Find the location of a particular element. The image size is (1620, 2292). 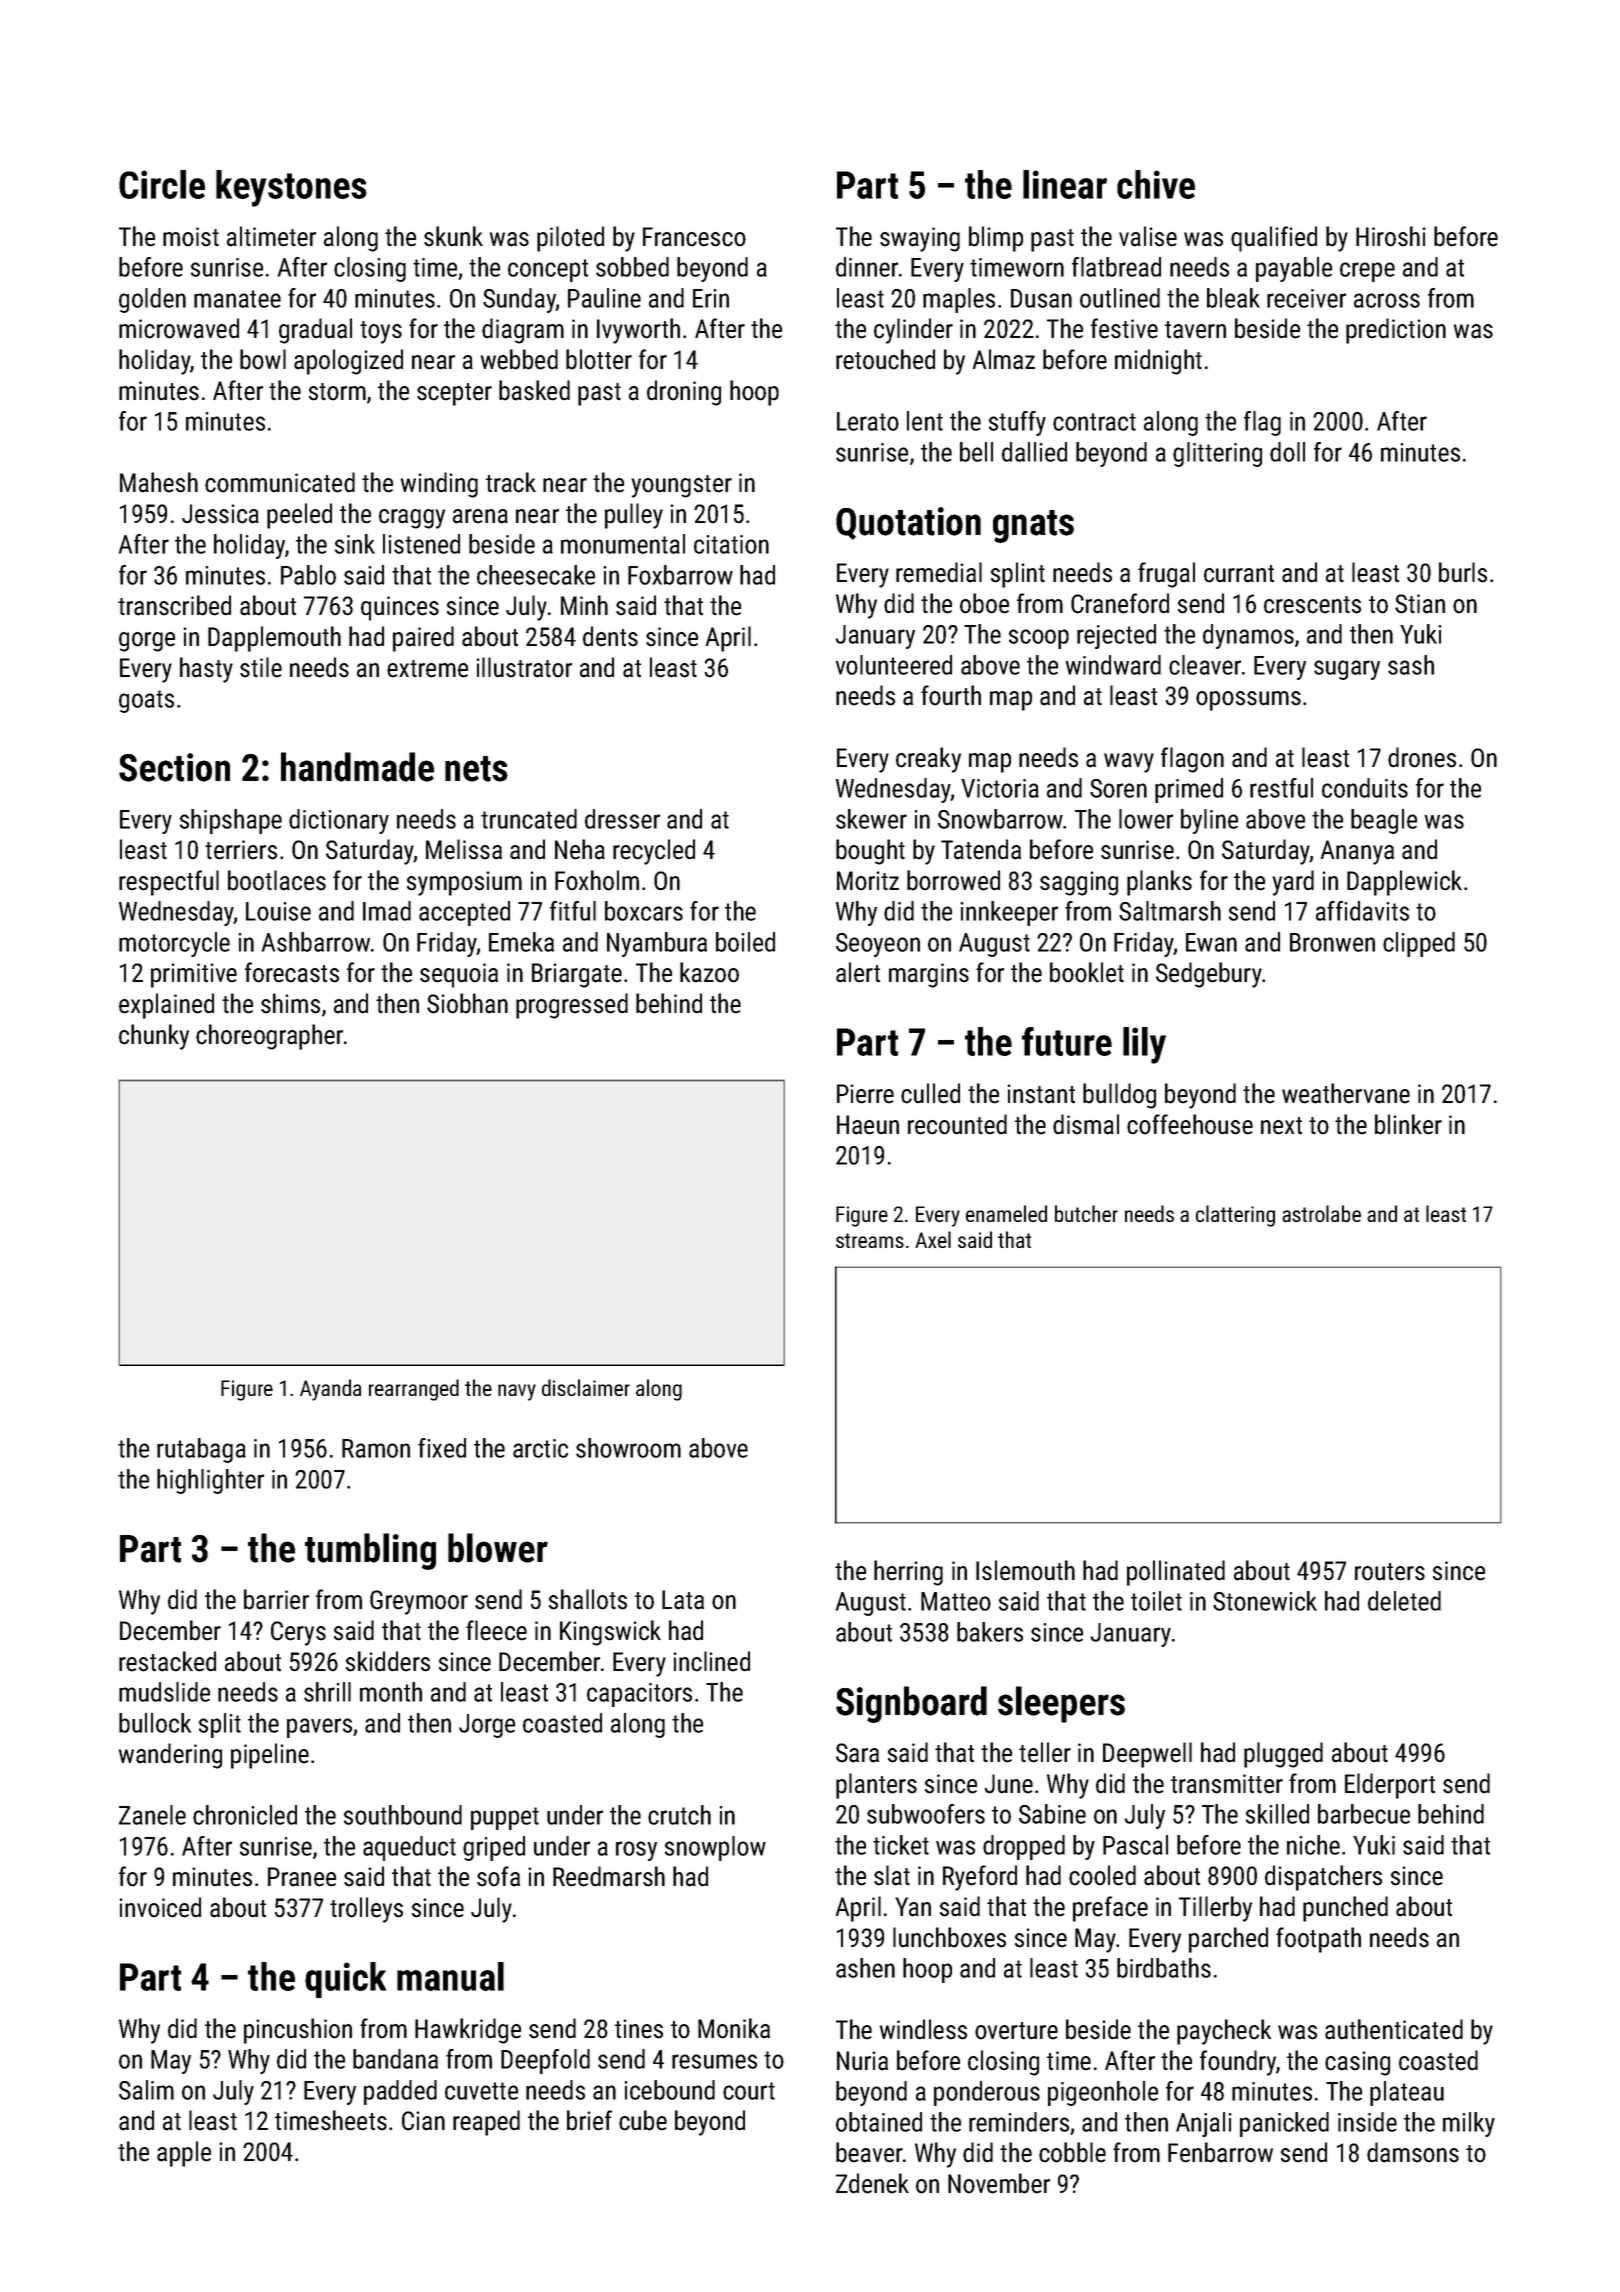

chive is located at coordinates (1156, 184).
